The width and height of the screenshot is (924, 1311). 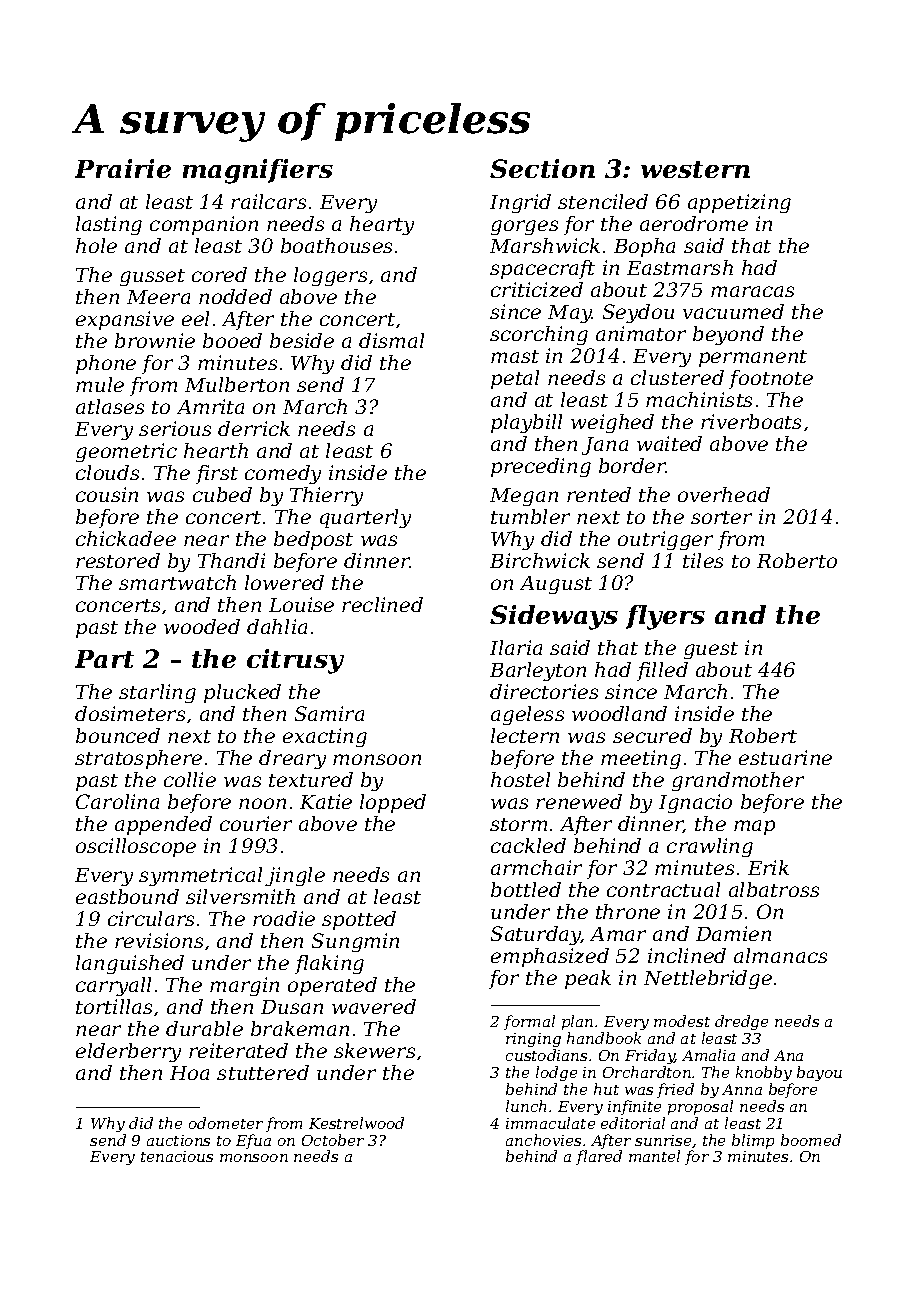 I want to click on western, so click(x=695, y=169).
